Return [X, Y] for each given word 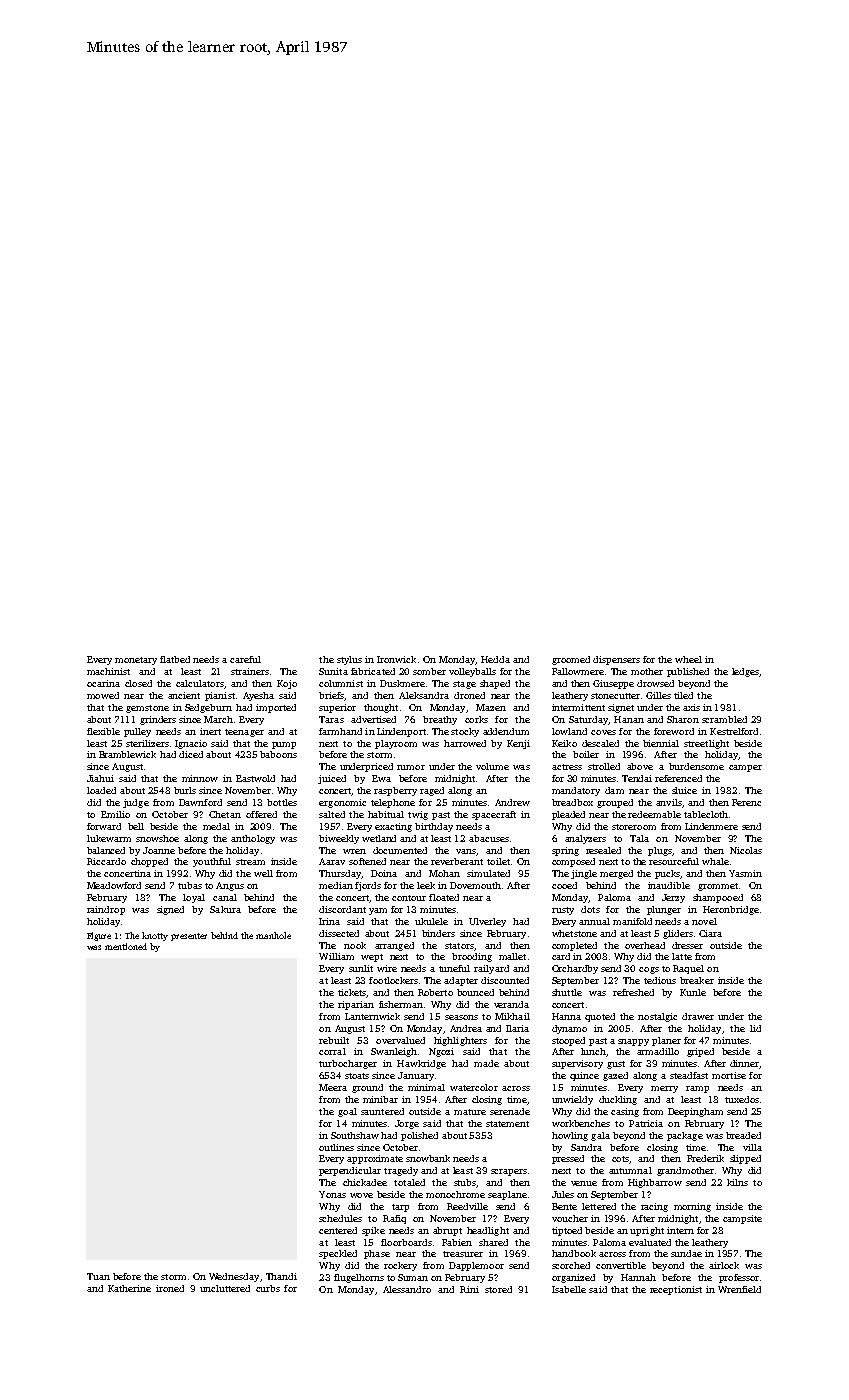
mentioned [126, 946]
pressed [568, 1159]
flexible [103, 731]
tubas [190, 885]
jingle [584, 874]
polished [419, 1136]
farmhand [340, 731]
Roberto [435, 992]
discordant [342, 909]
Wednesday [234, 1277]
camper [745, 768]
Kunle [693, 992]
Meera [333, 1087]
